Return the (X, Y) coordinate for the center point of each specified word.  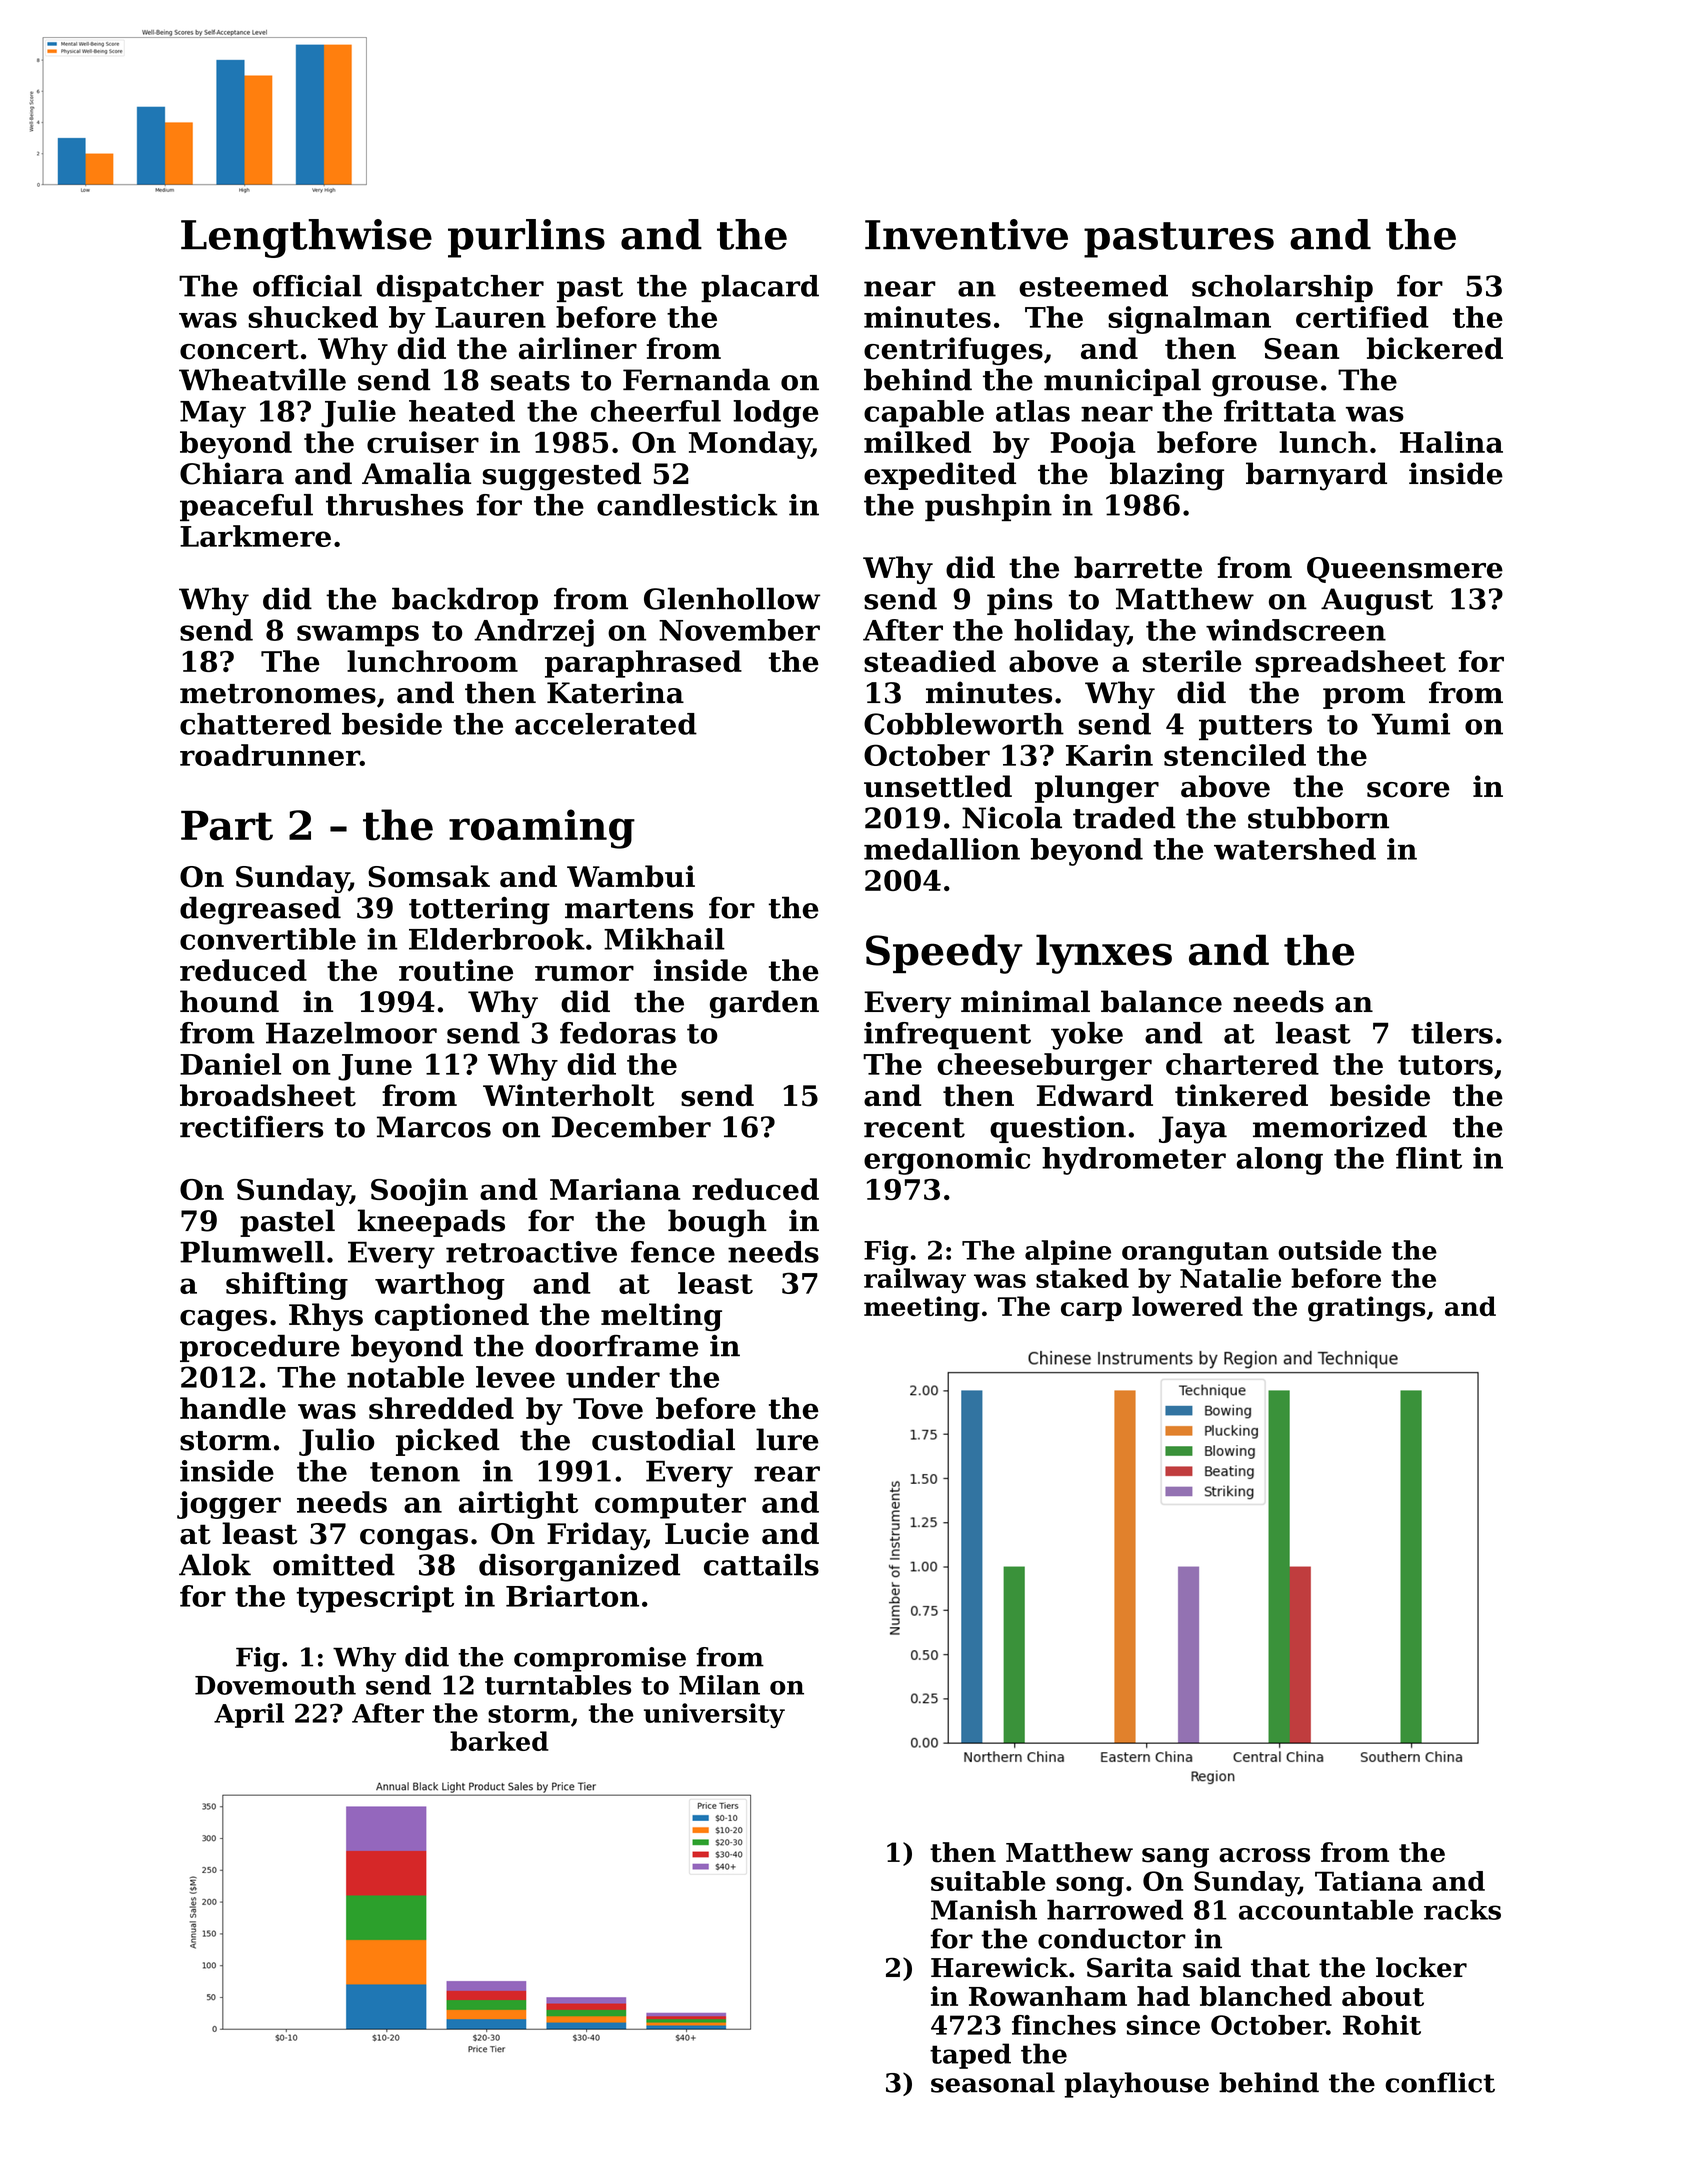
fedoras (618, 1033)
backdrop (465, 601)
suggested (562, 476)
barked (499, 1741)
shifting (287, 1286)
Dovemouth (275, 1685)
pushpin (988, 507)
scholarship (1282, 288)
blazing (1167, 476)
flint (1429, 1158)
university (714, 1715)
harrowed (1115, 1909)
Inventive (966, 234)
